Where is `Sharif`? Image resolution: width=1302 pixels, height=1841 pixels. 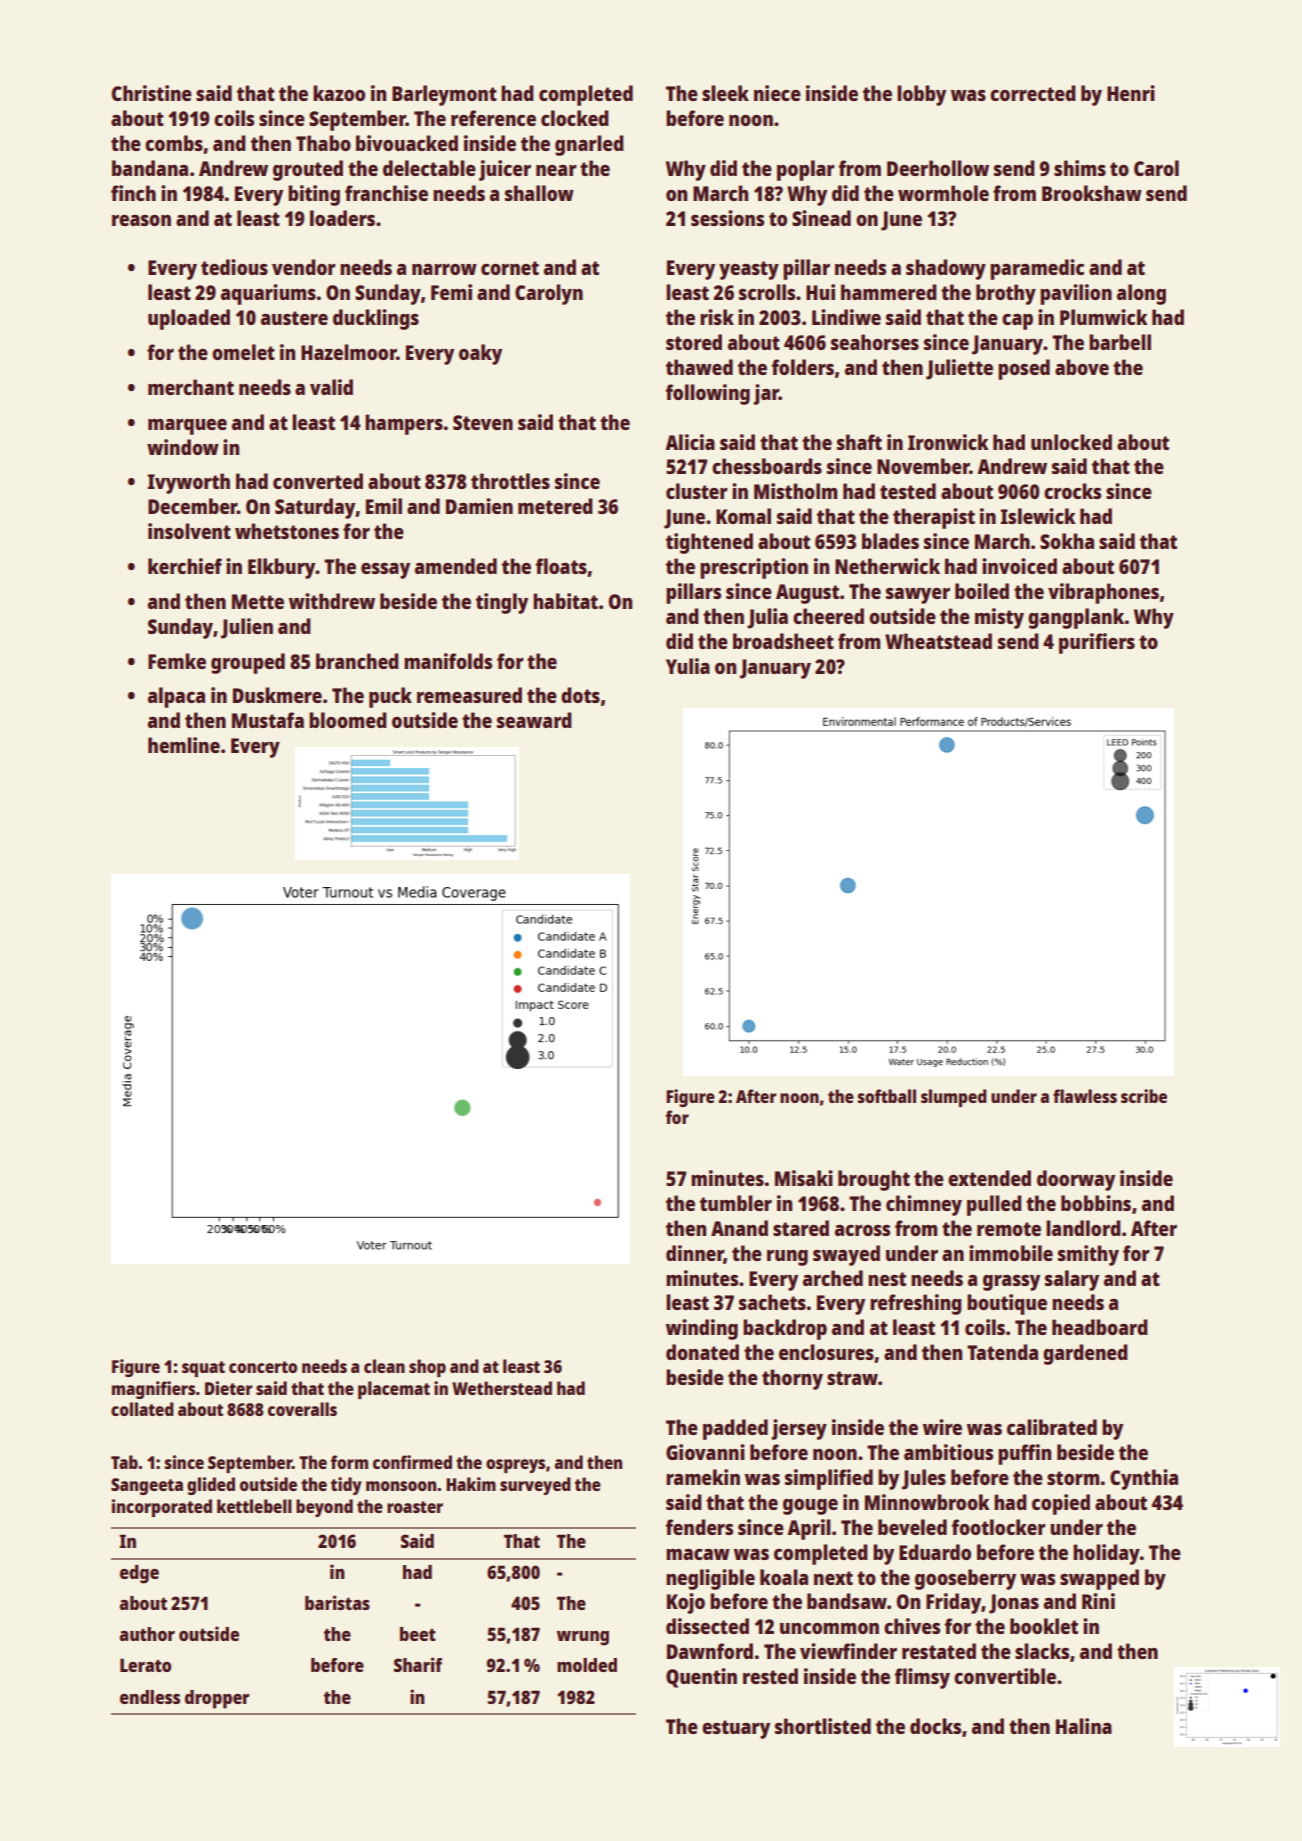 Sharif is located at coordinates (418, 1664).
